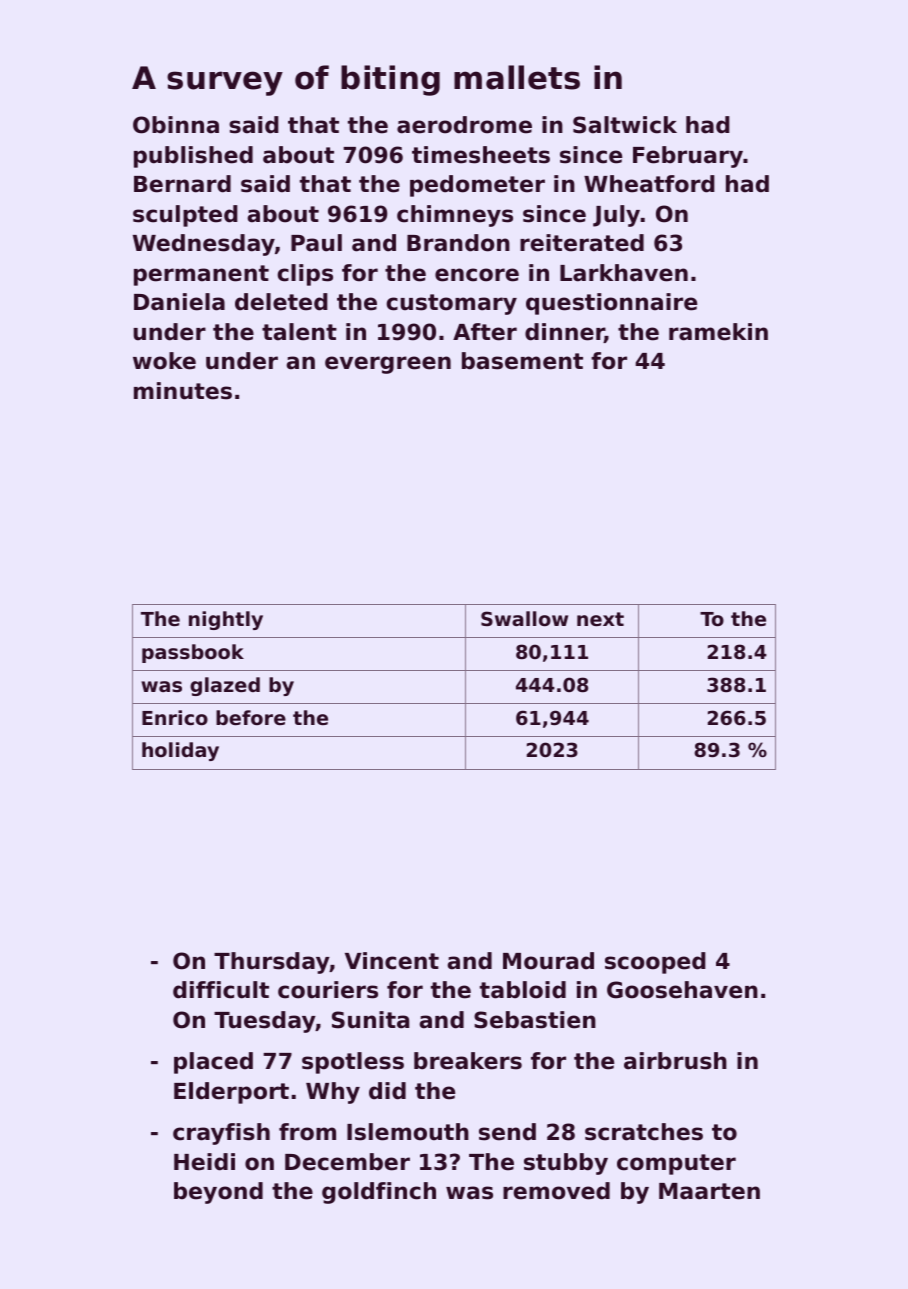  Describe the element at coordinates (201, 275) in the screenshot. I see `permanent` at that location.
